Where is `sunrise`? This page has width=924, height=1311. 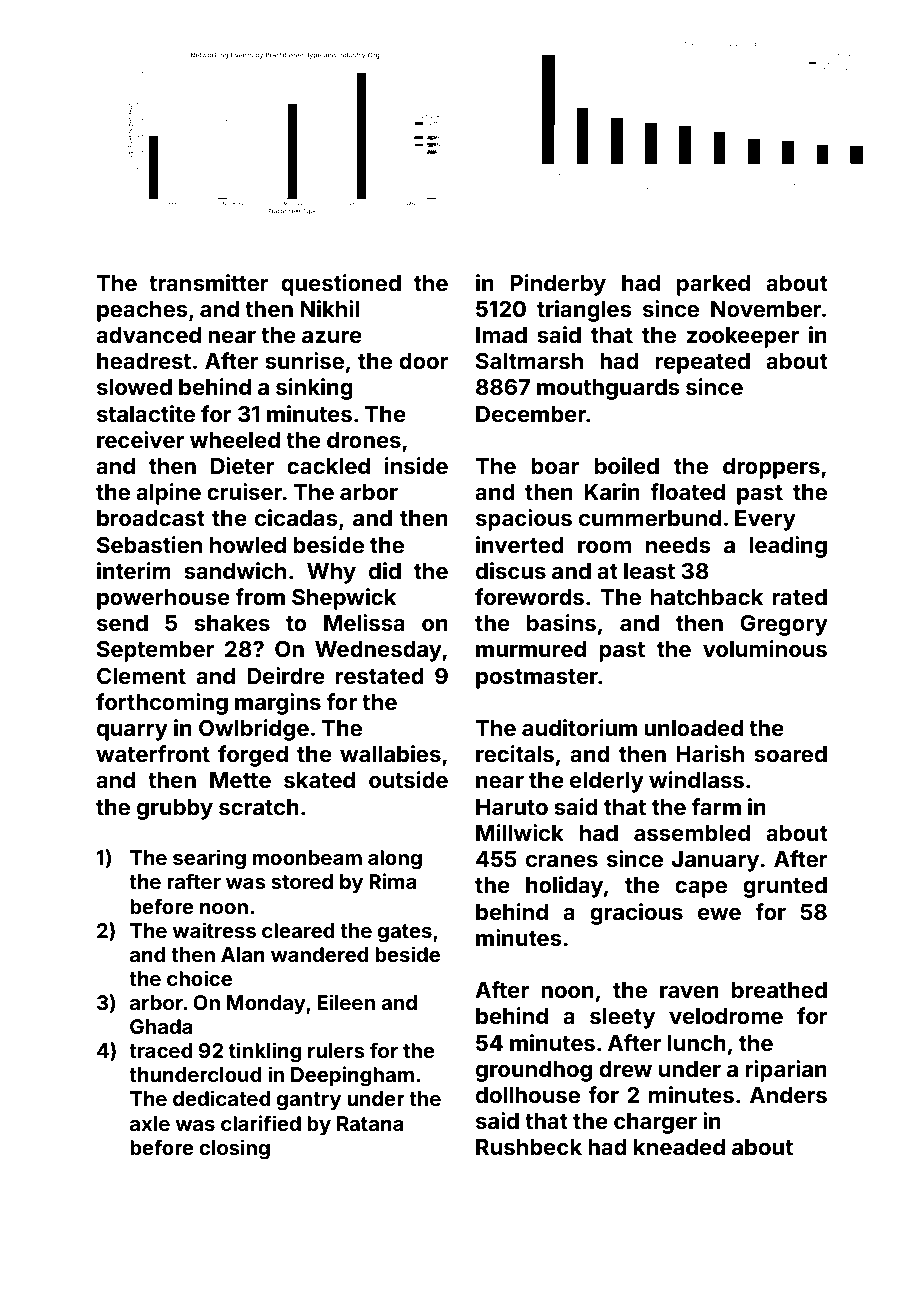
sunrise is located at coordinates (304, 360).
